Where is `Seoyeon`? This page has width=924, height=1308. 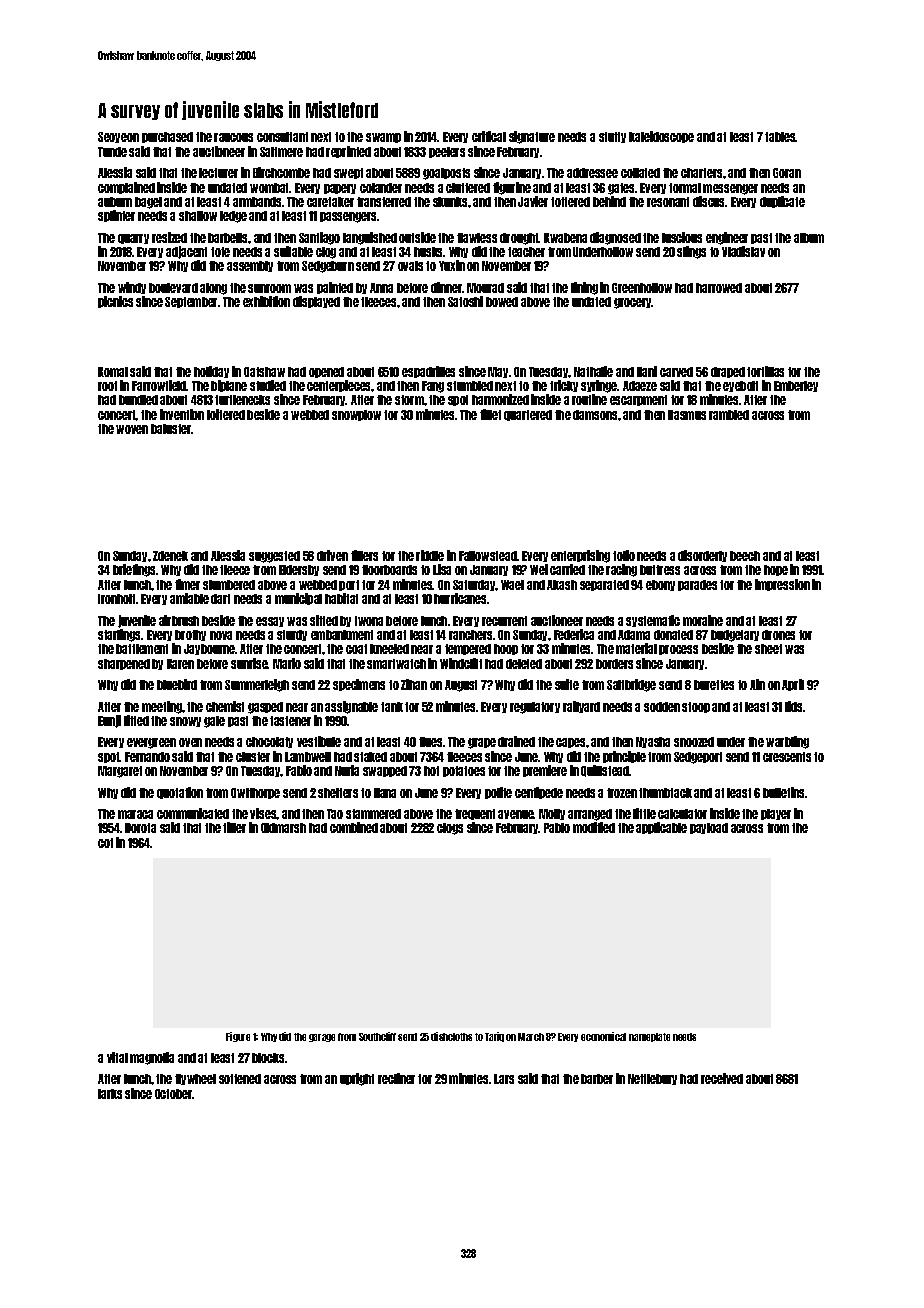
Seoyeon is located at coordinates (118, 137).
